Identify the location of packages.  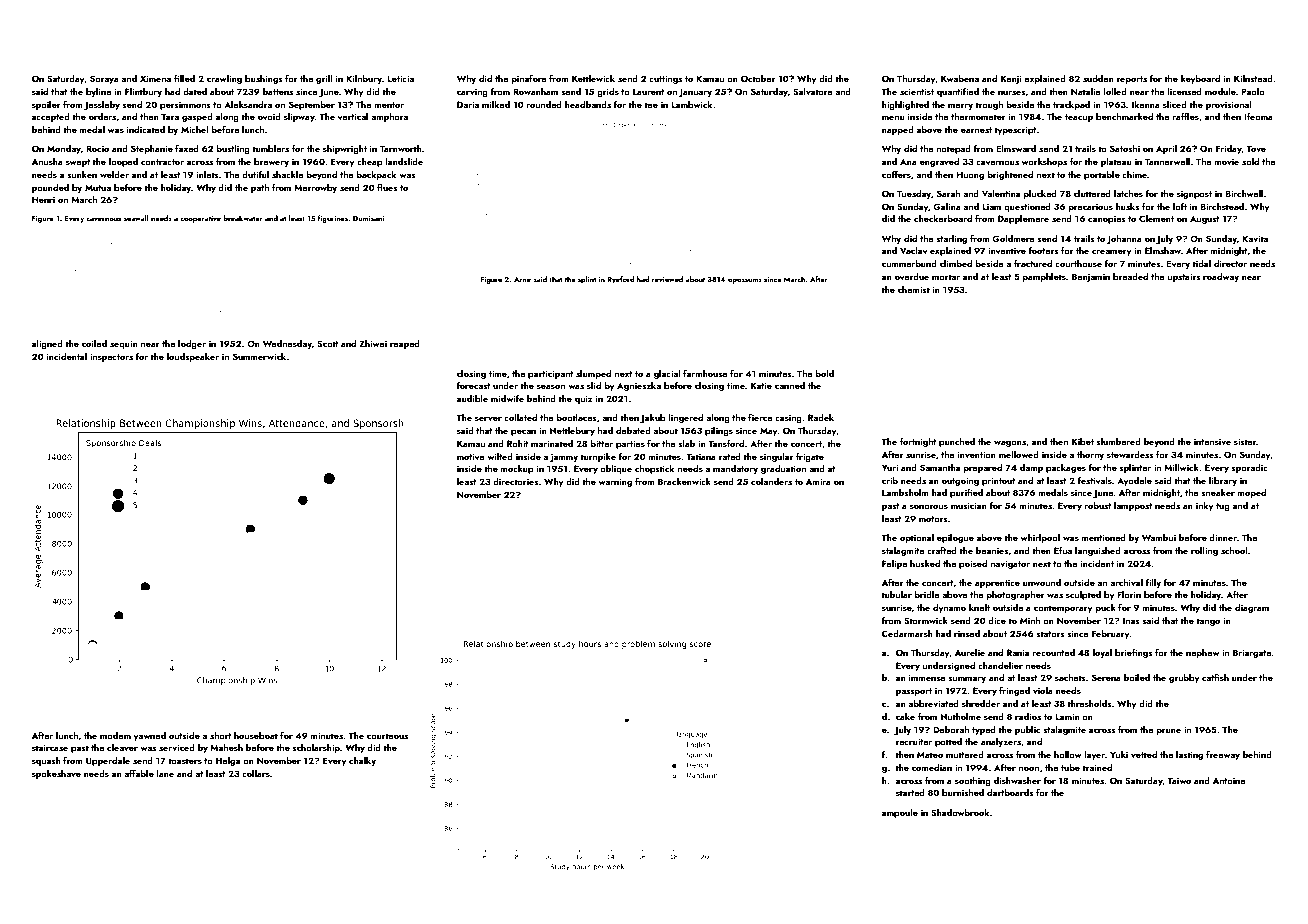
(1066, 468).
